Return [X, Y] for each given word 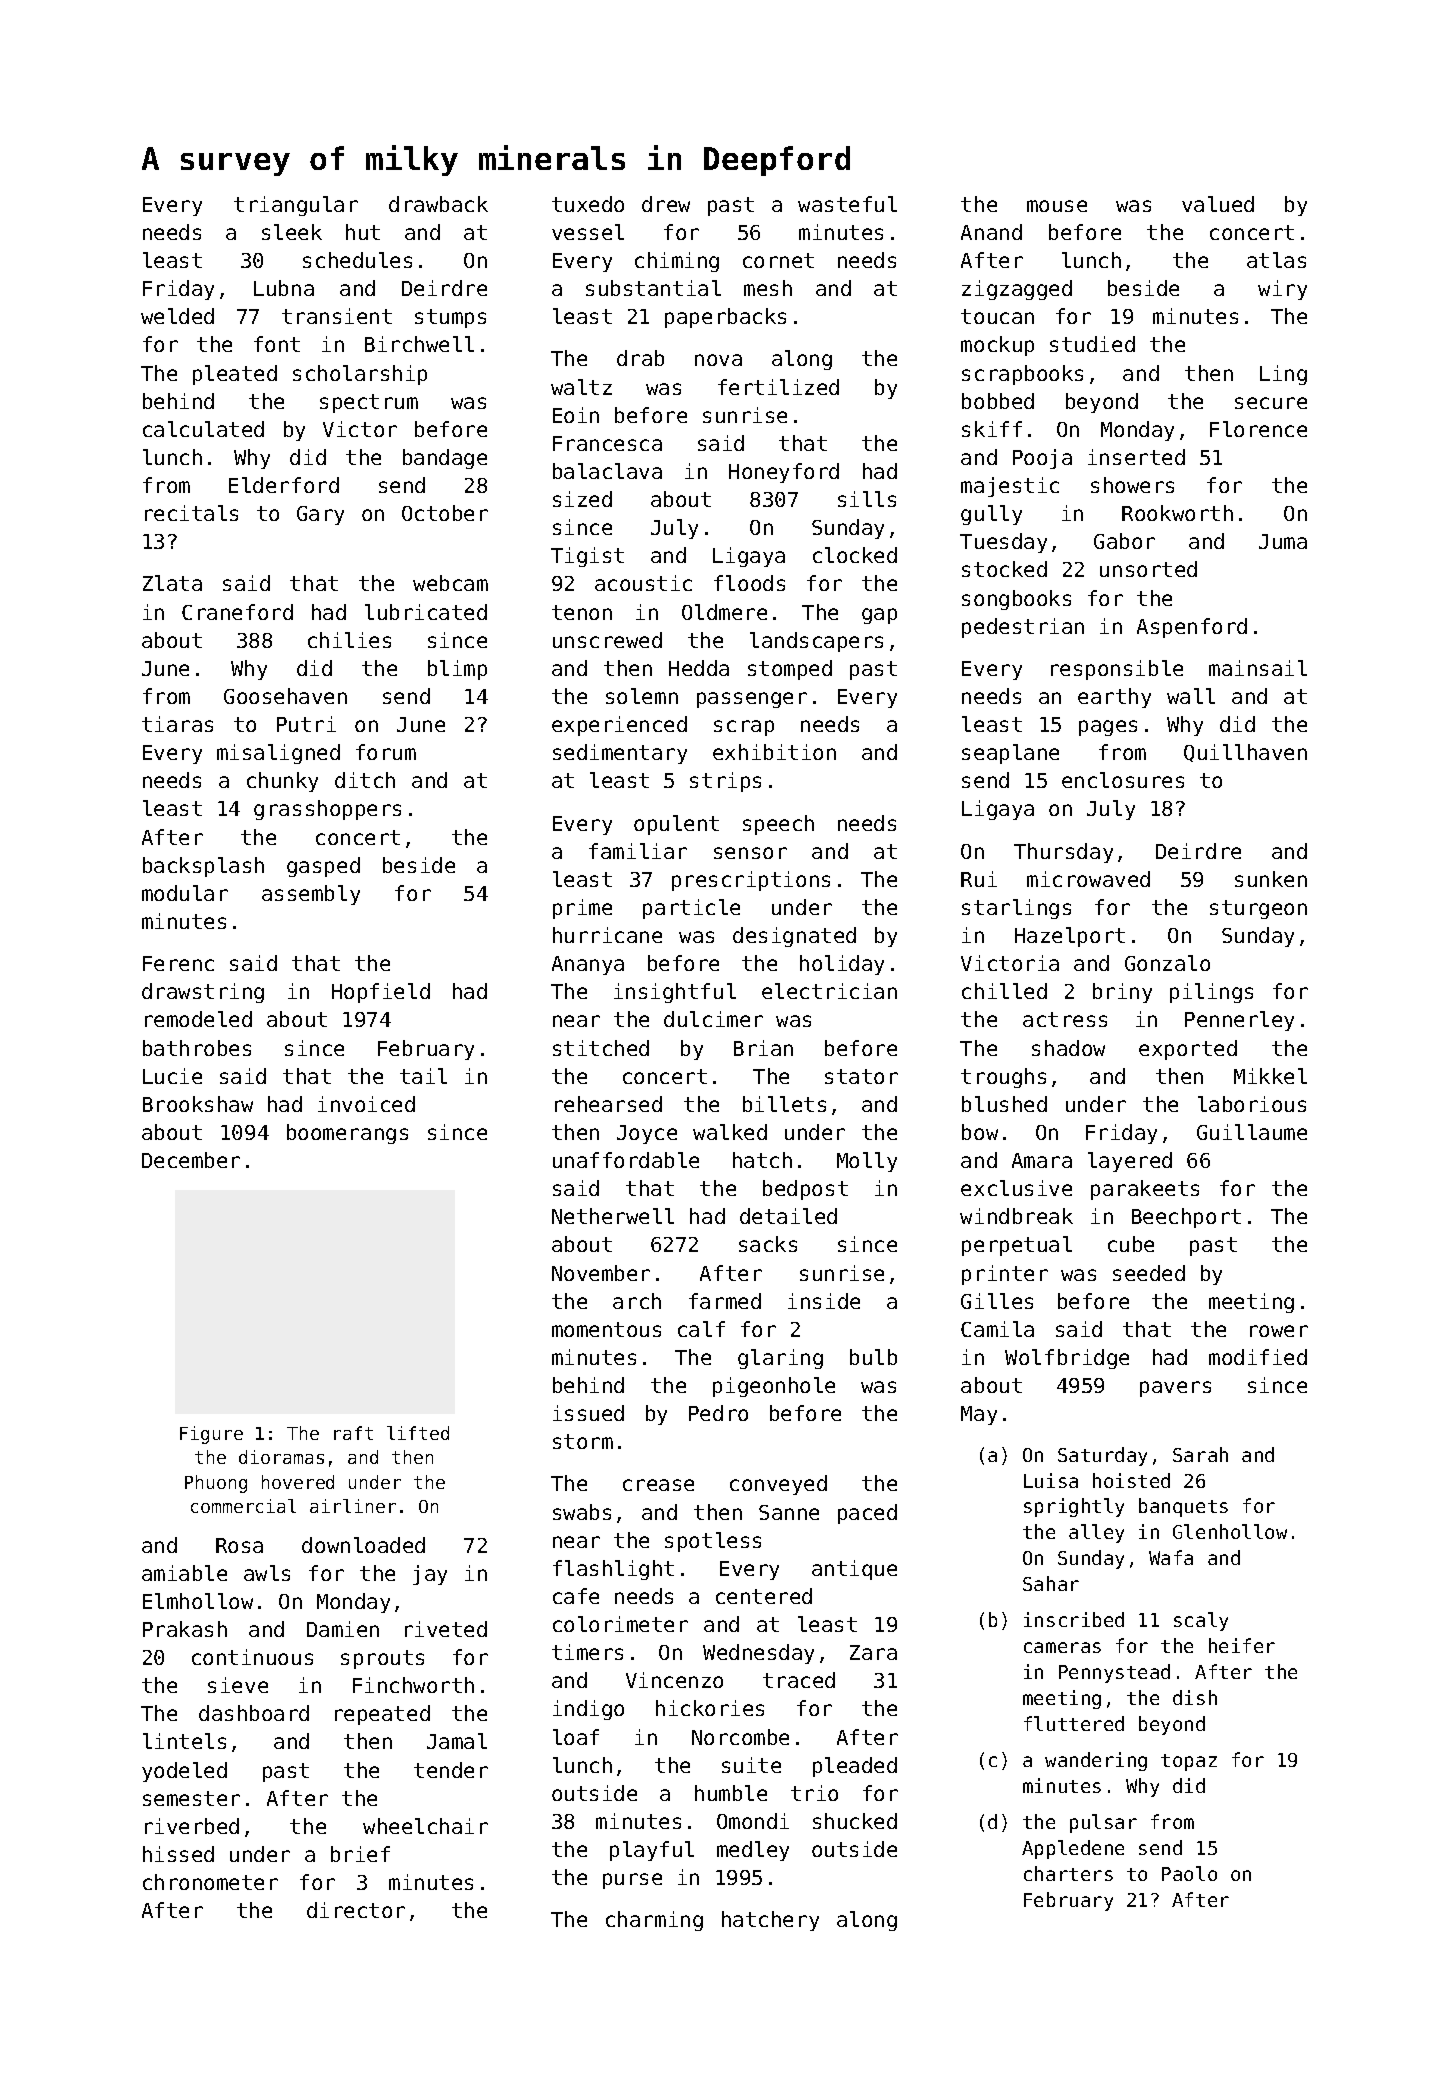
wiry [1282, 290]
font [277, 344]
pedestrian [1023, 628]
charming [654, 1921]
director [356, 1910]
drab [640, 358]
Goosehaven [285, 696]
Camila [997, 1329]
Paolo [1189, 1873]
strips [725, 782]
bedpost [805, 1190]
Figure [211, 1435]
